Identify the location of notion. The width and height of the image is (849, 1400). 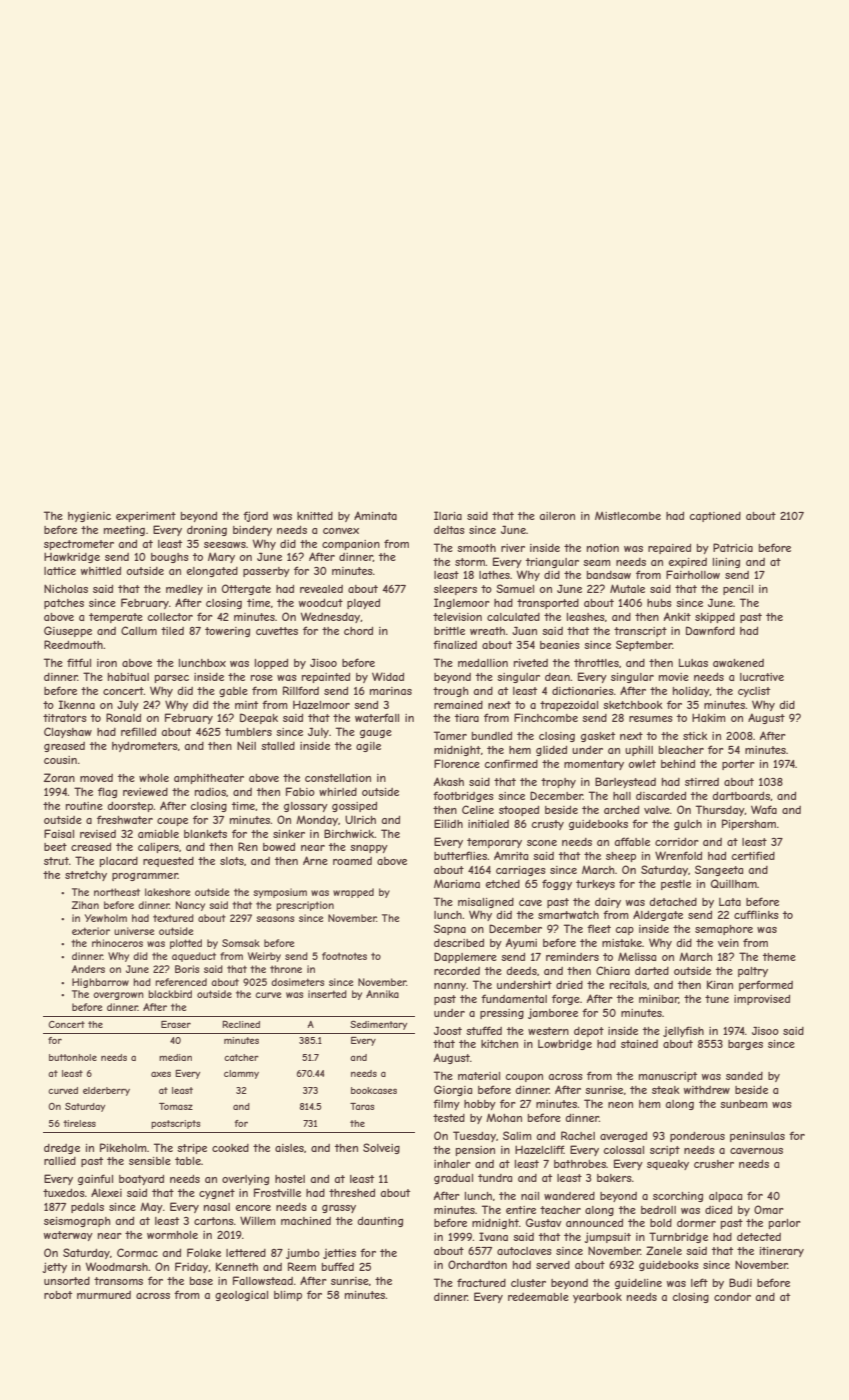
(603, 548).
